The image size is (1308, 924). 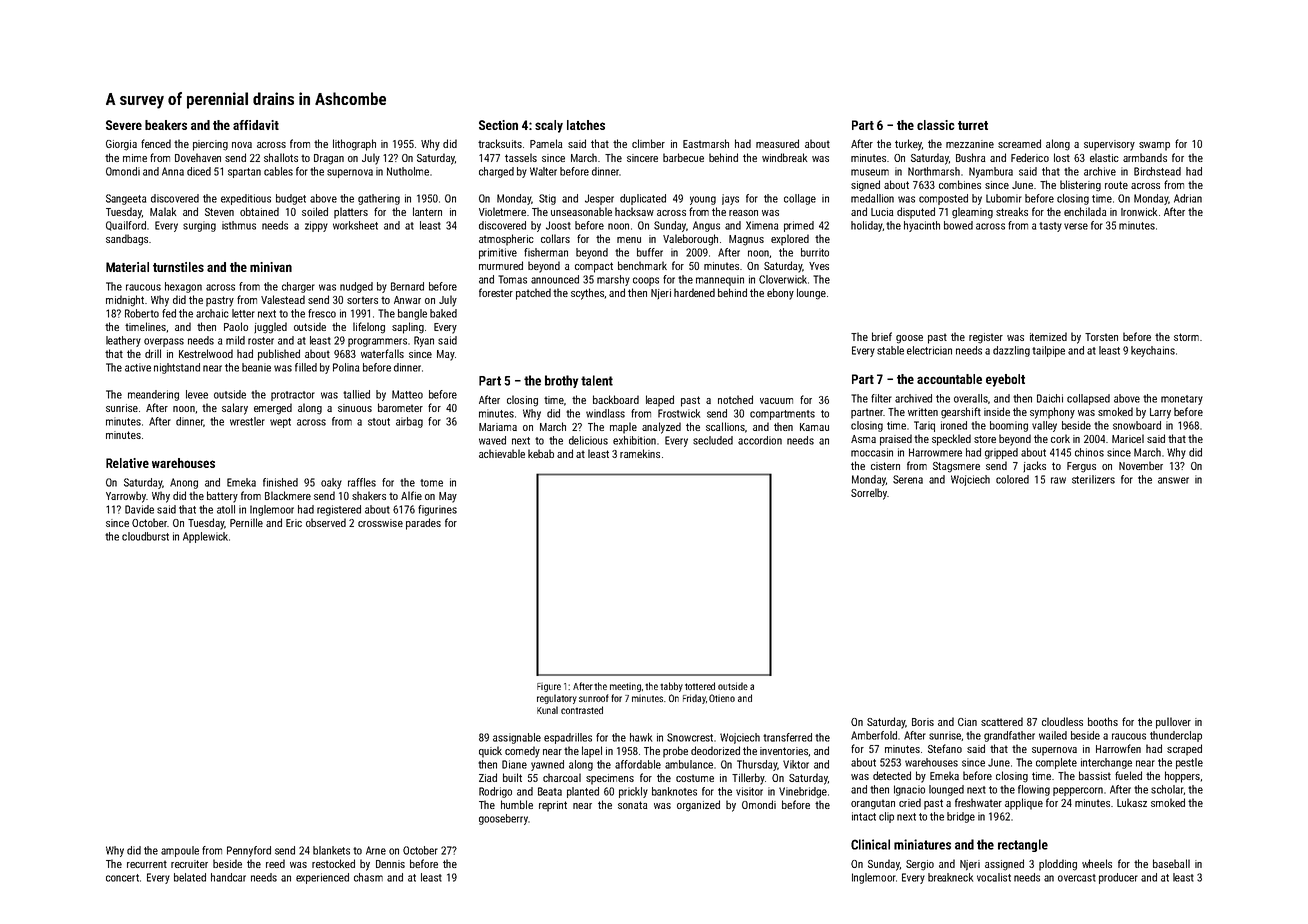 What do you see at coordinates (695, 778) in the image?
I see `costume` at bounding box center [695, 778].
